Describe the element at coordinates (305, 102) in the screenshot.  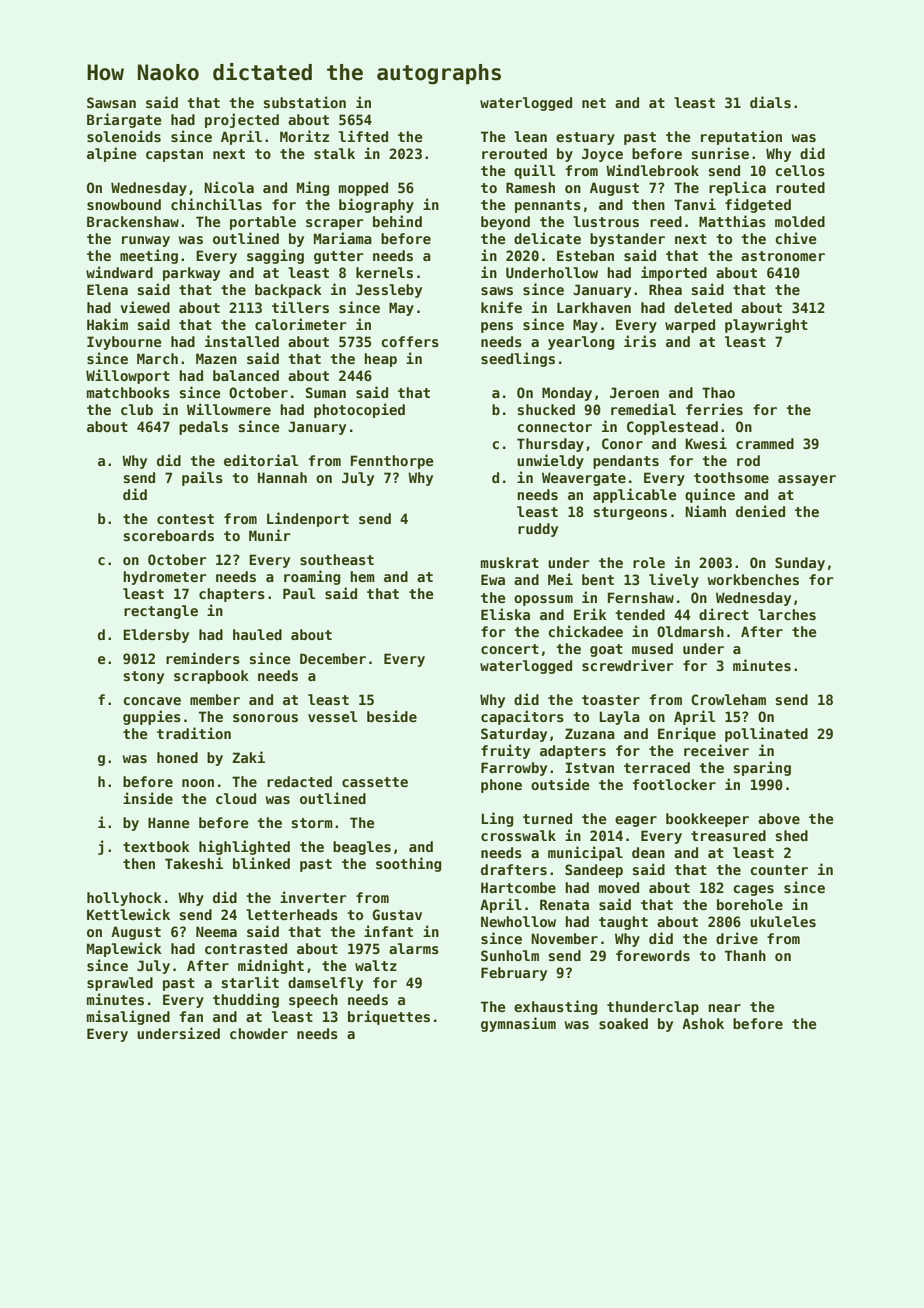
I see `substation` at that location.
